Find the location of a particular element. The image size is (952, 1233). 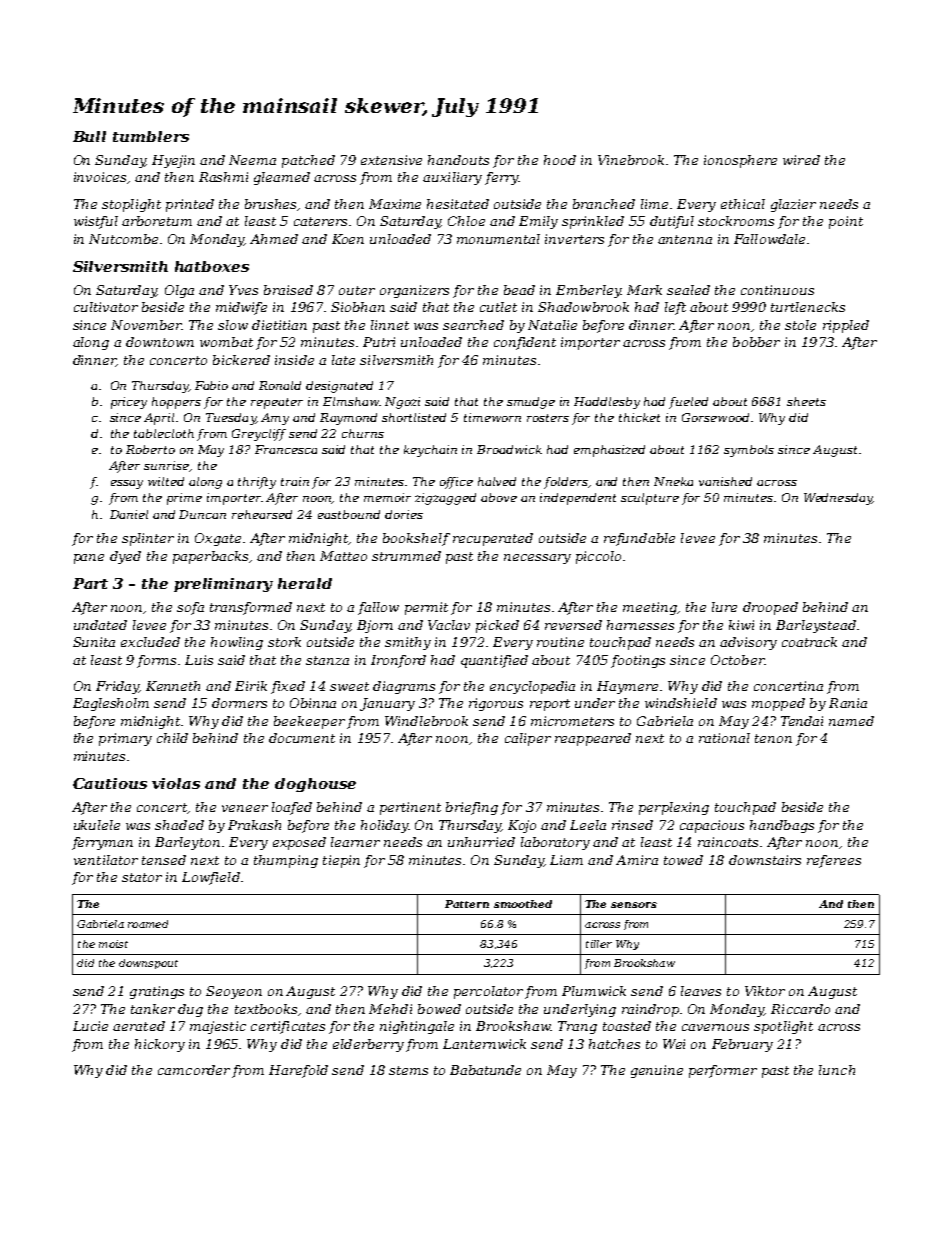

pertinent is located at coordinates (410, 808).
